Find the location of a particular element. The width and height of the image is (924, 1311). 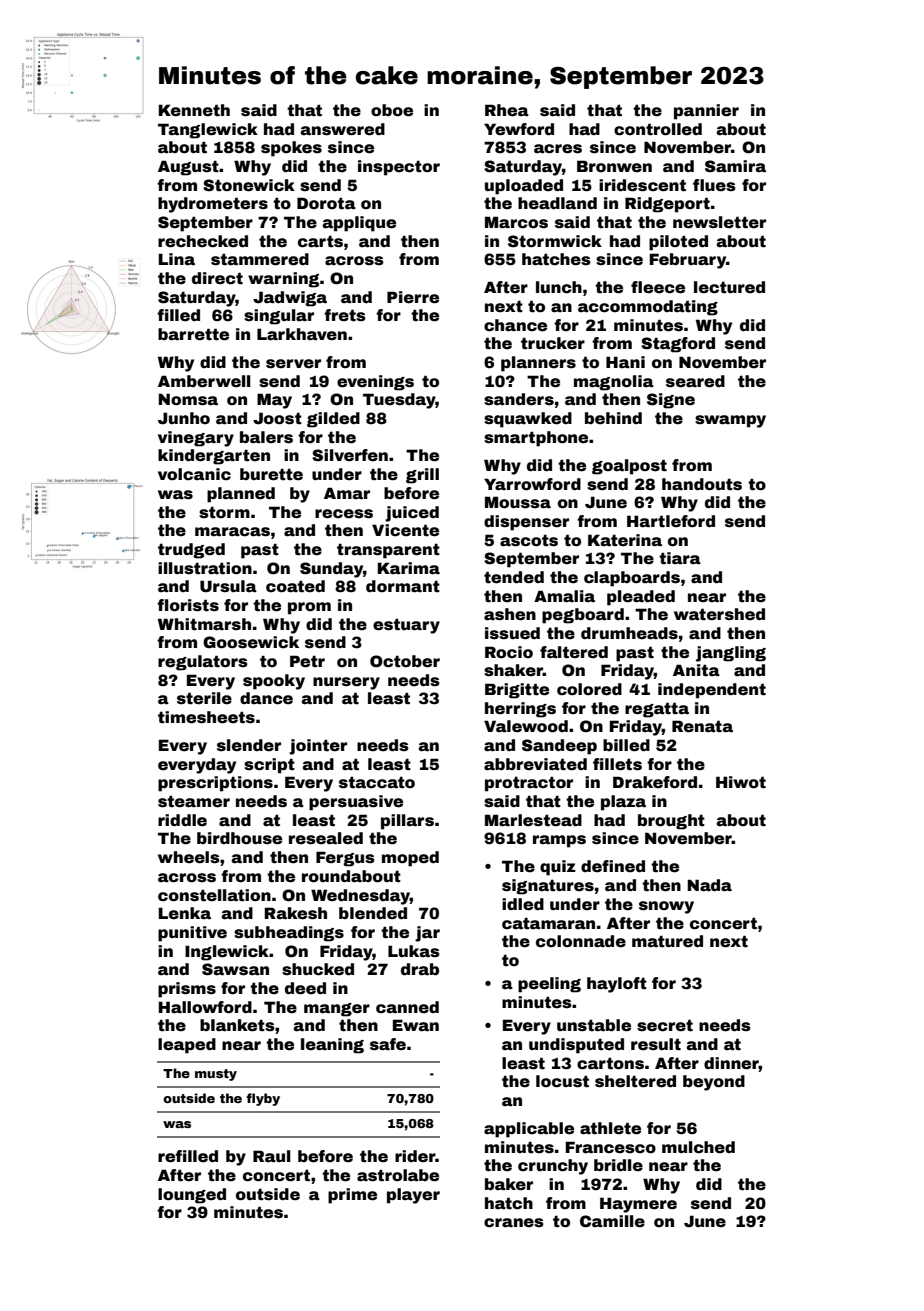

trudged is located at coordinates (191, 551).
